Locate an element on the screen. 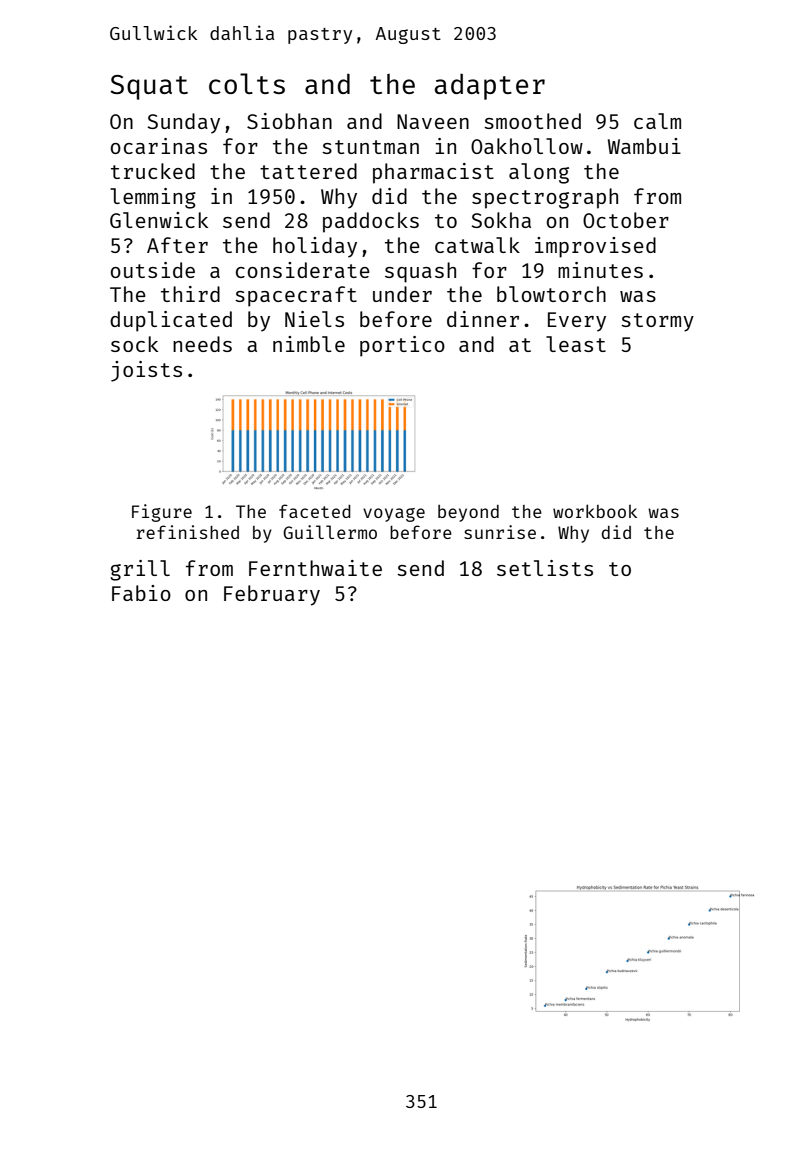 The image size is (810, 1150). dinner is located at coordinates (483, 319).
